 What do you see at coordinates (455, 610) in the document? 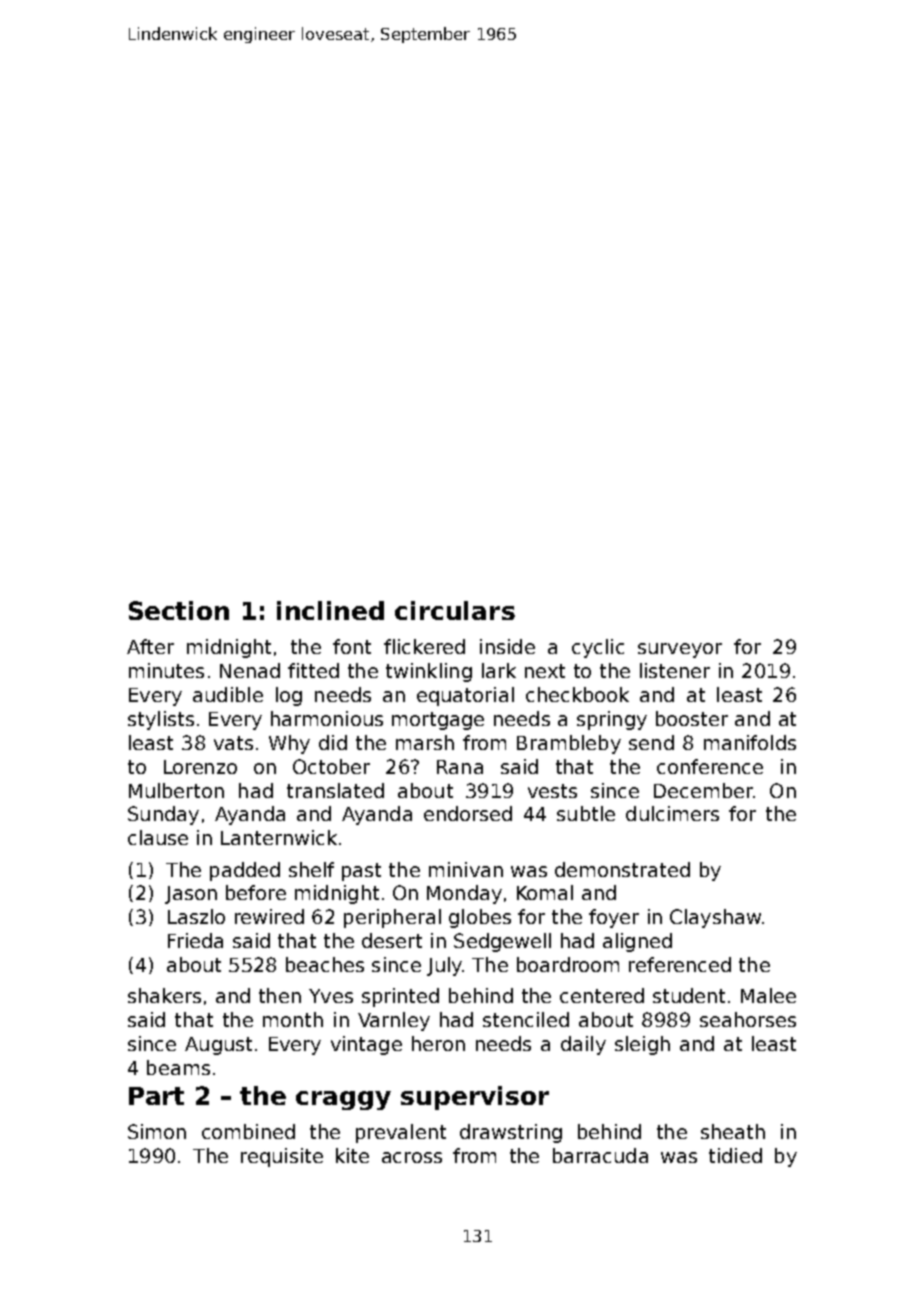
I see `circulars` at bounding box center [455, 610].
